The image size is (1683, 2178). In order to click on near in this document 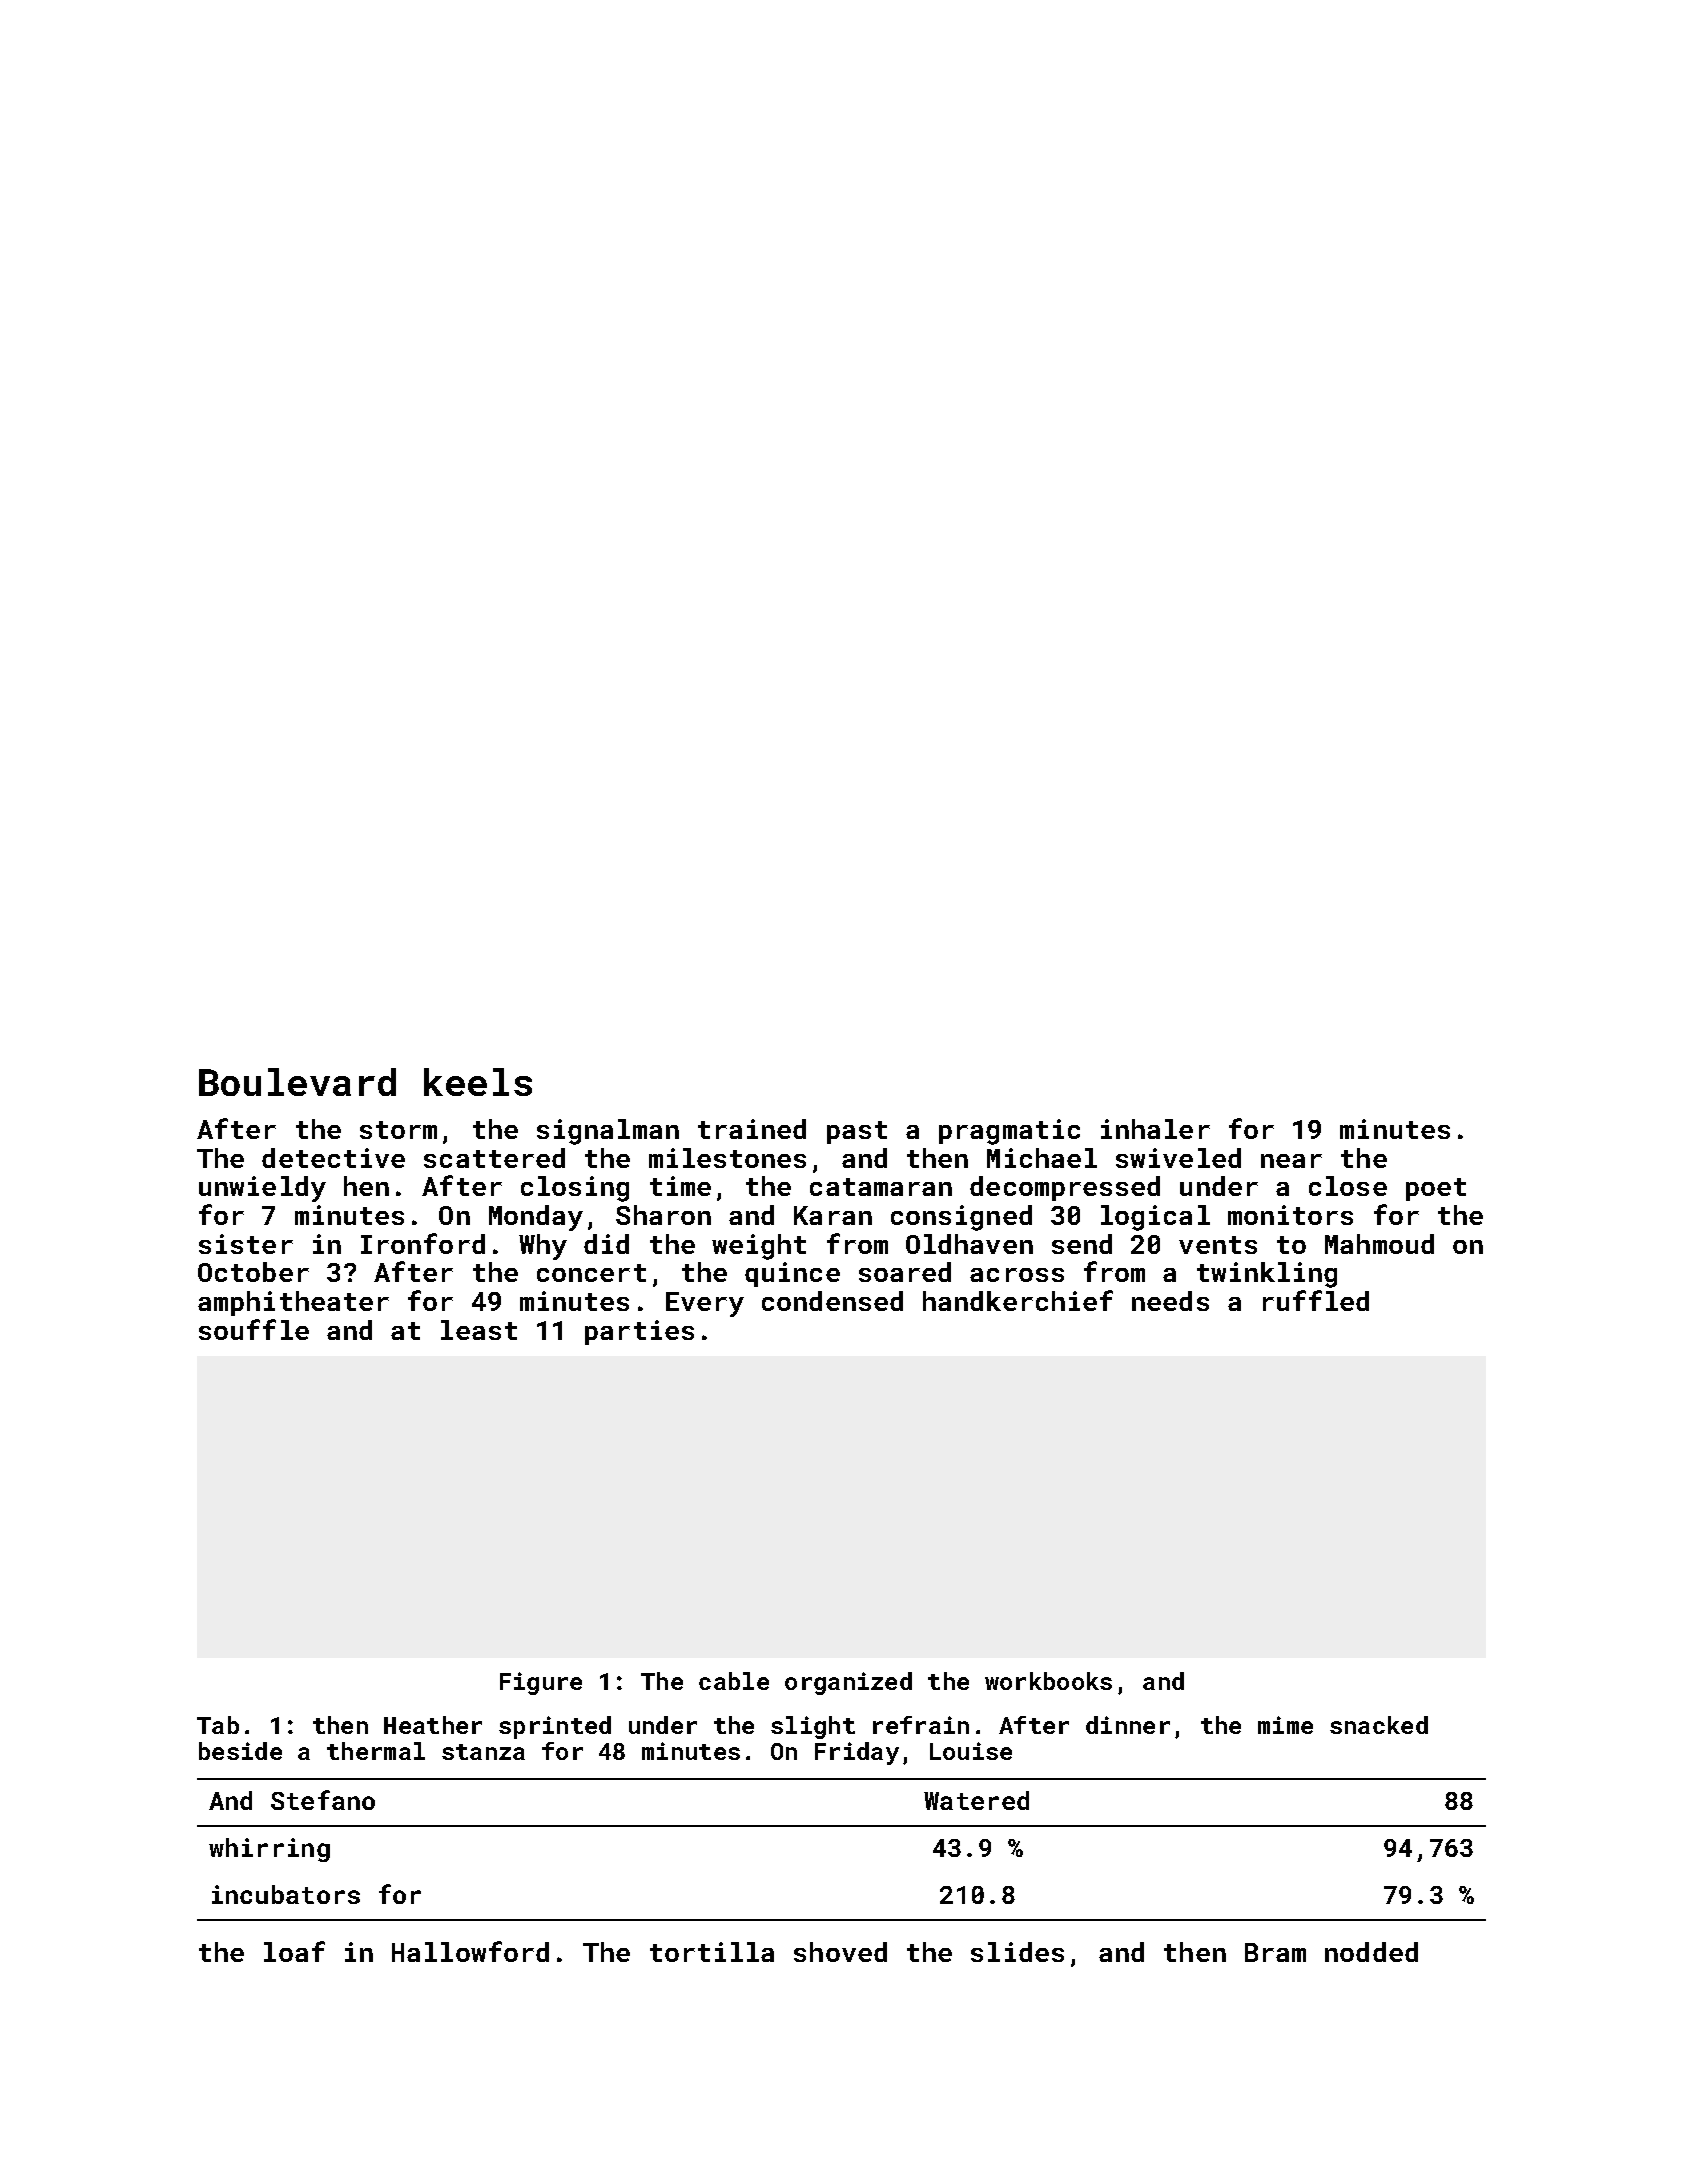, I will do `click(1291, 1161)`.
